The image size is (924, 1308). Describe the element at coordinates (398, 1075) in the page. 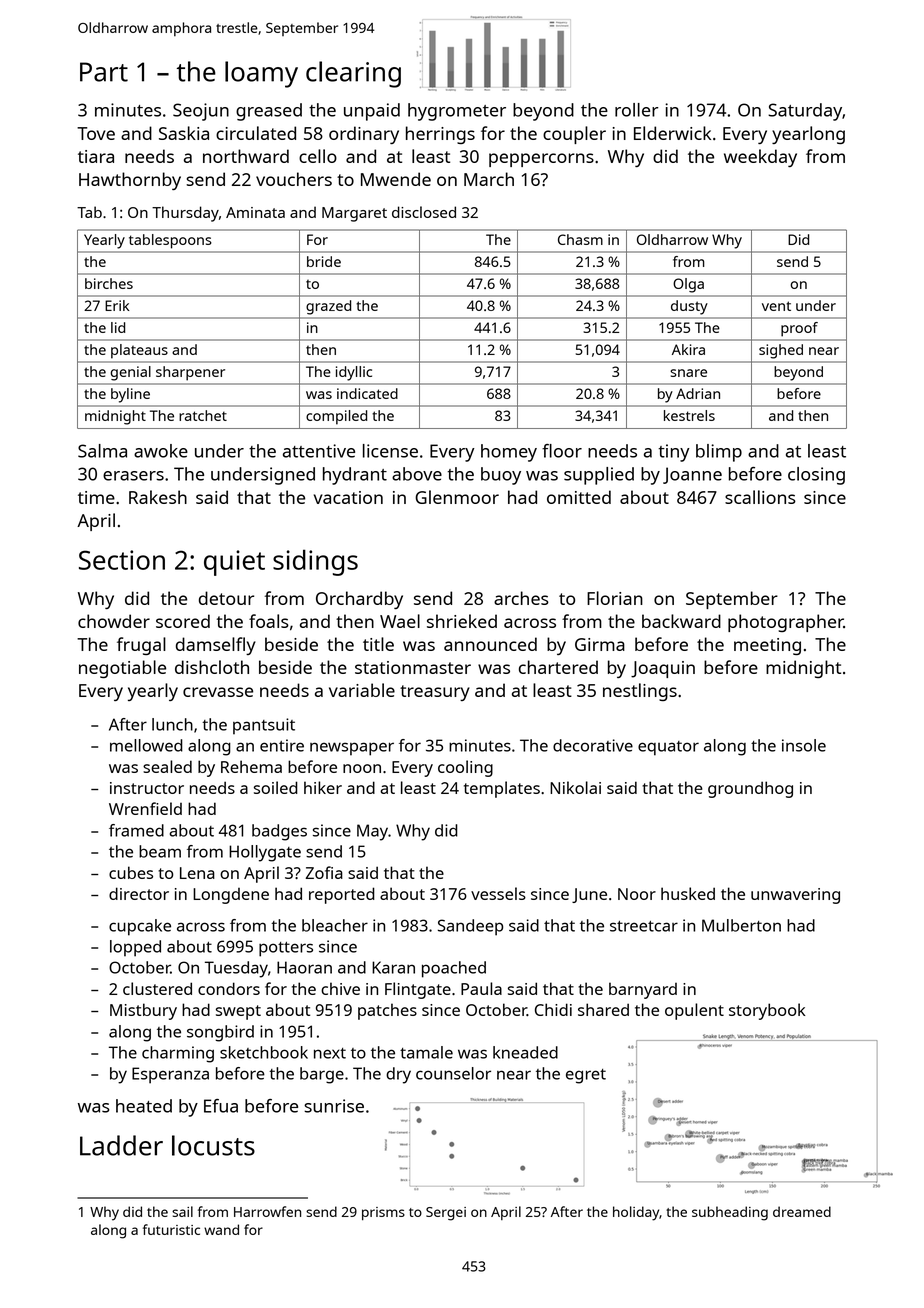

I see `dry` at that location.
